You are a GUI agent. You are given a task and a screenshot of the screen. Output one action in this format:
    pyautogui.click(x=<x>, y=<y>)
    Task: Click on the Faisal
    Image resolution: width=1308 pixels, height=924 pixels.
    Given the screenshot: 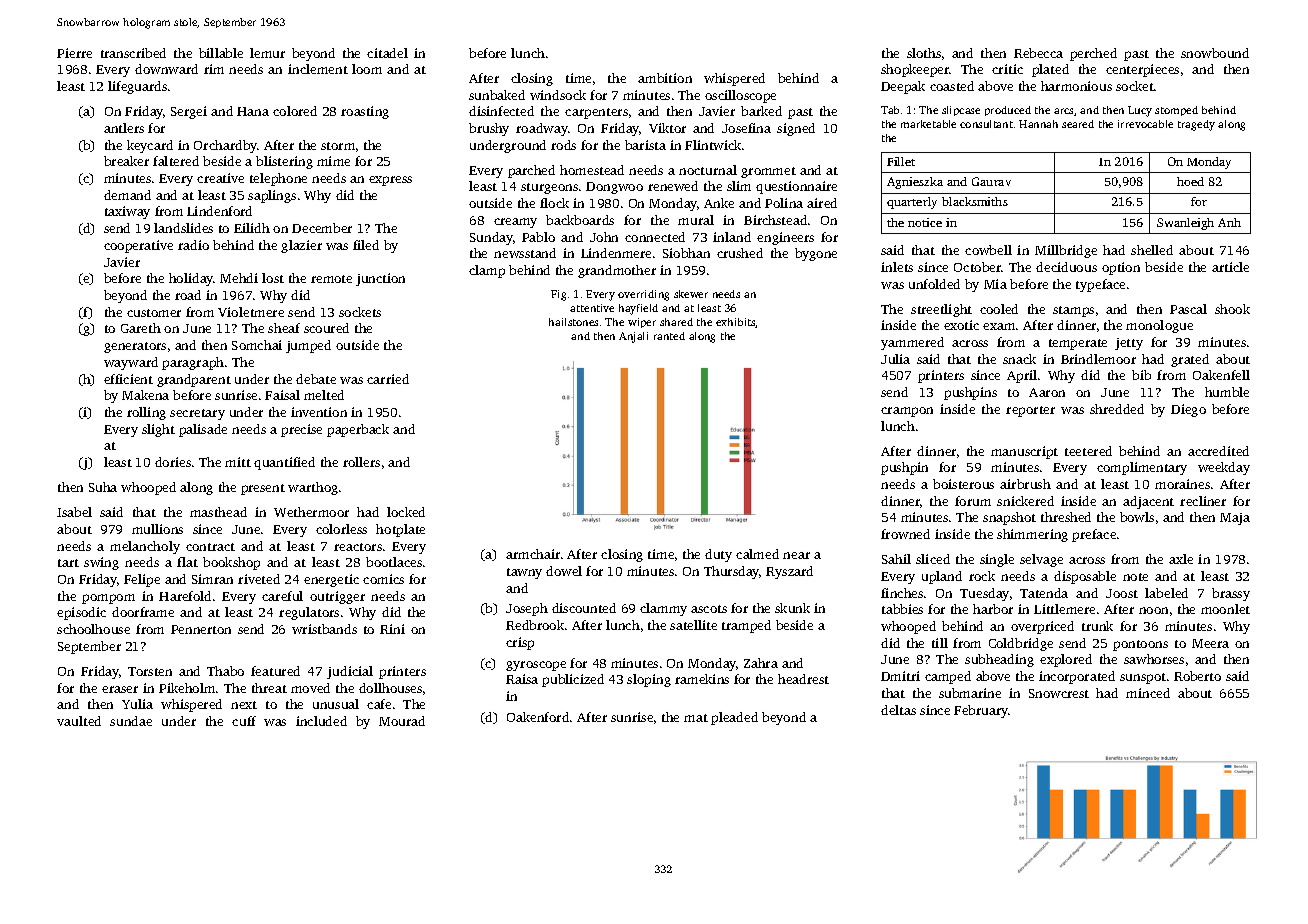 What is the action you would take?
    pyautogui.click(x=282, y=395)
